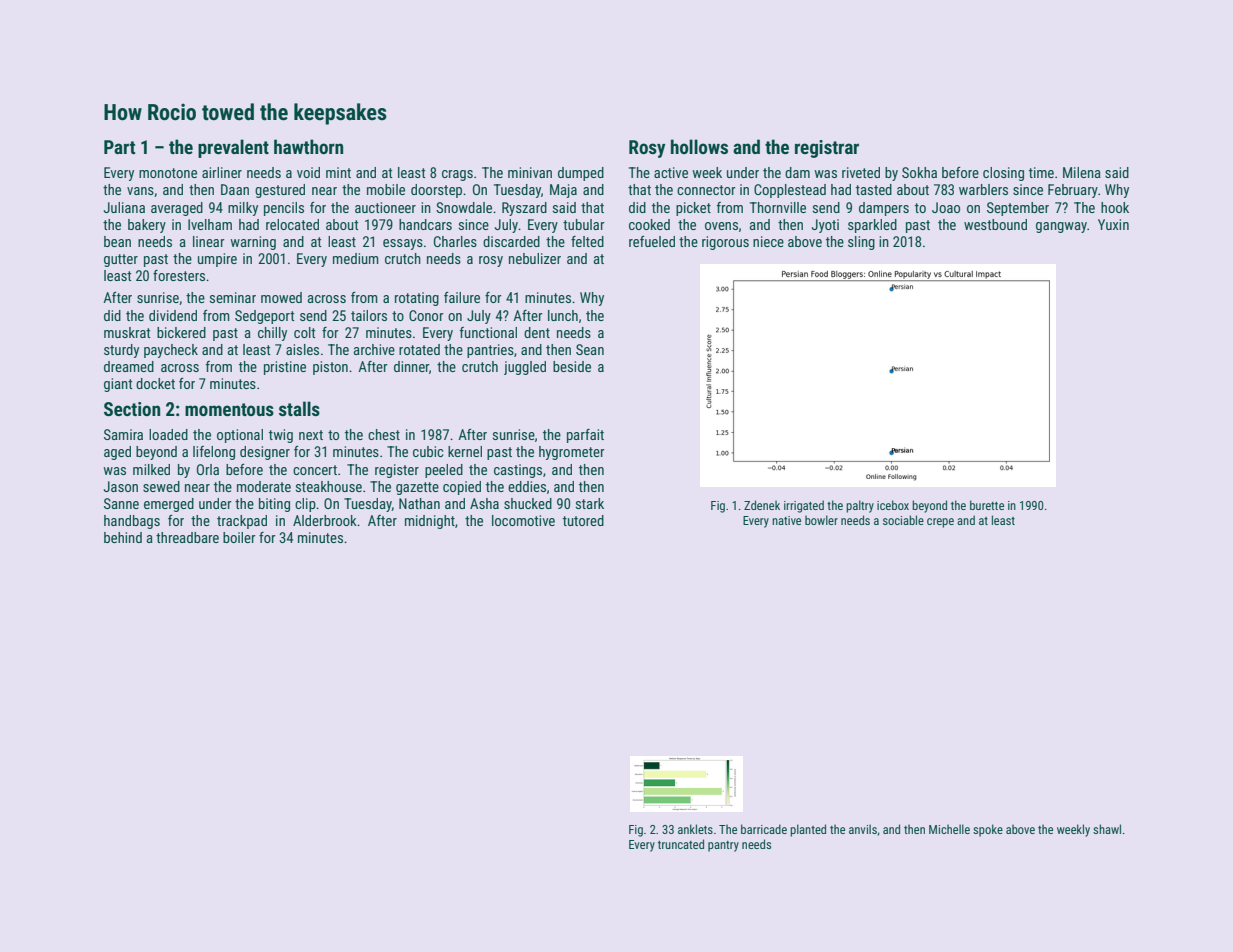 This screenshot has height=952, width=1233. I want to click on anvils, so click(863, 829).
